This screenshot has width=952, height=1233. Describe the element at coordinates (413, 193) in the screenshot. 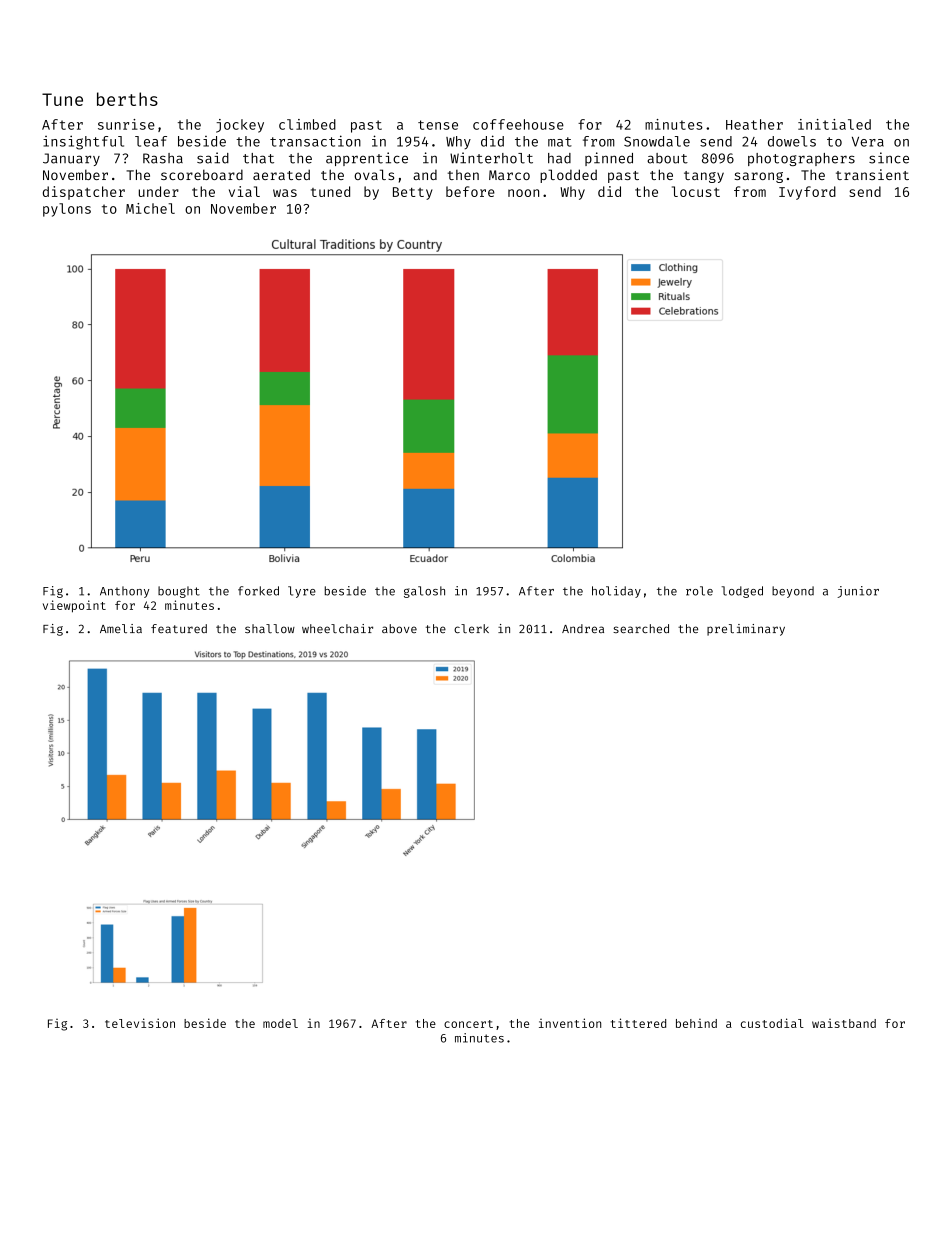

I see `Betty` at that location.
